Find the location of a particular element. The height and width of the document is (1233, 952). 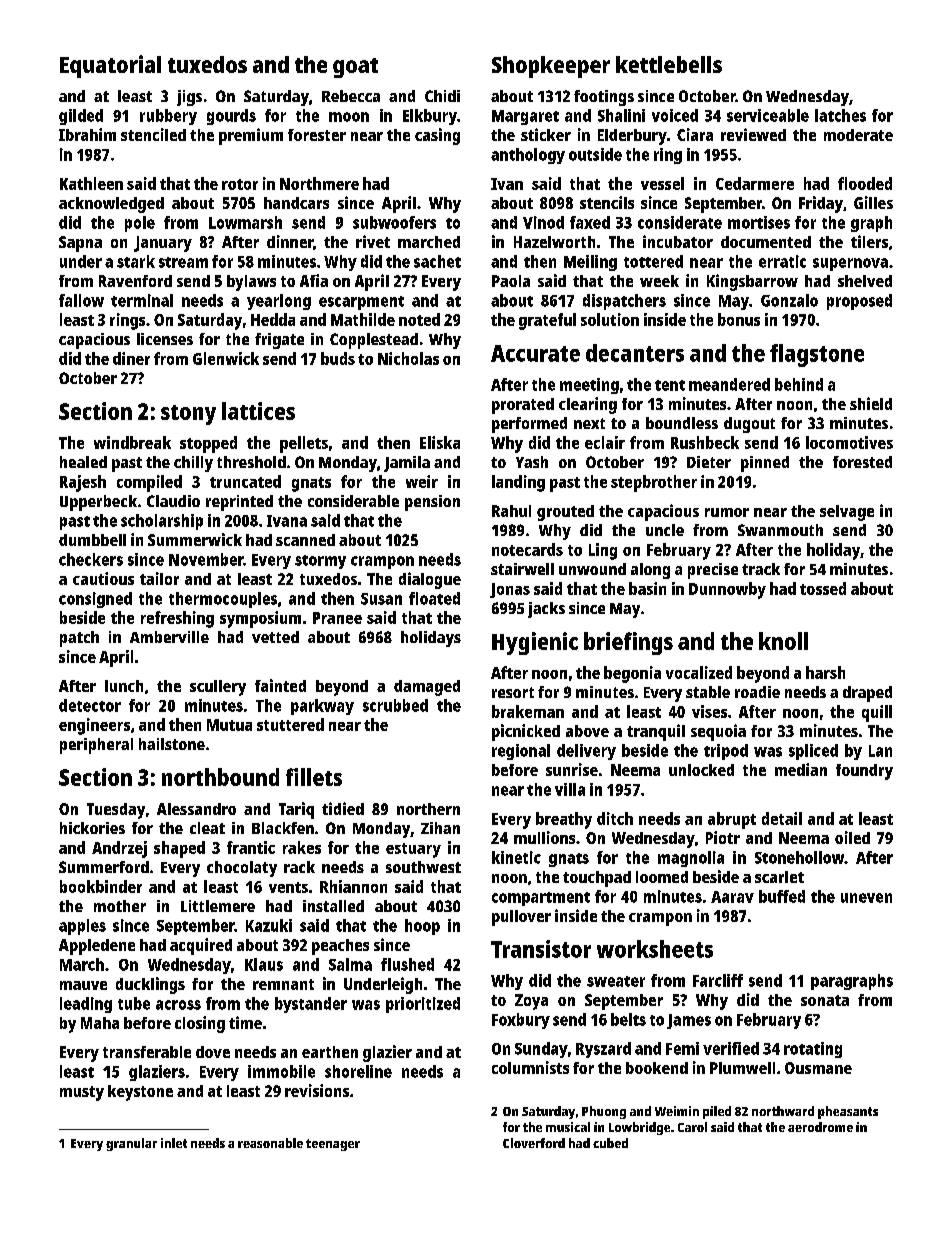

Rajesh is located at coordinates (83, 483).
